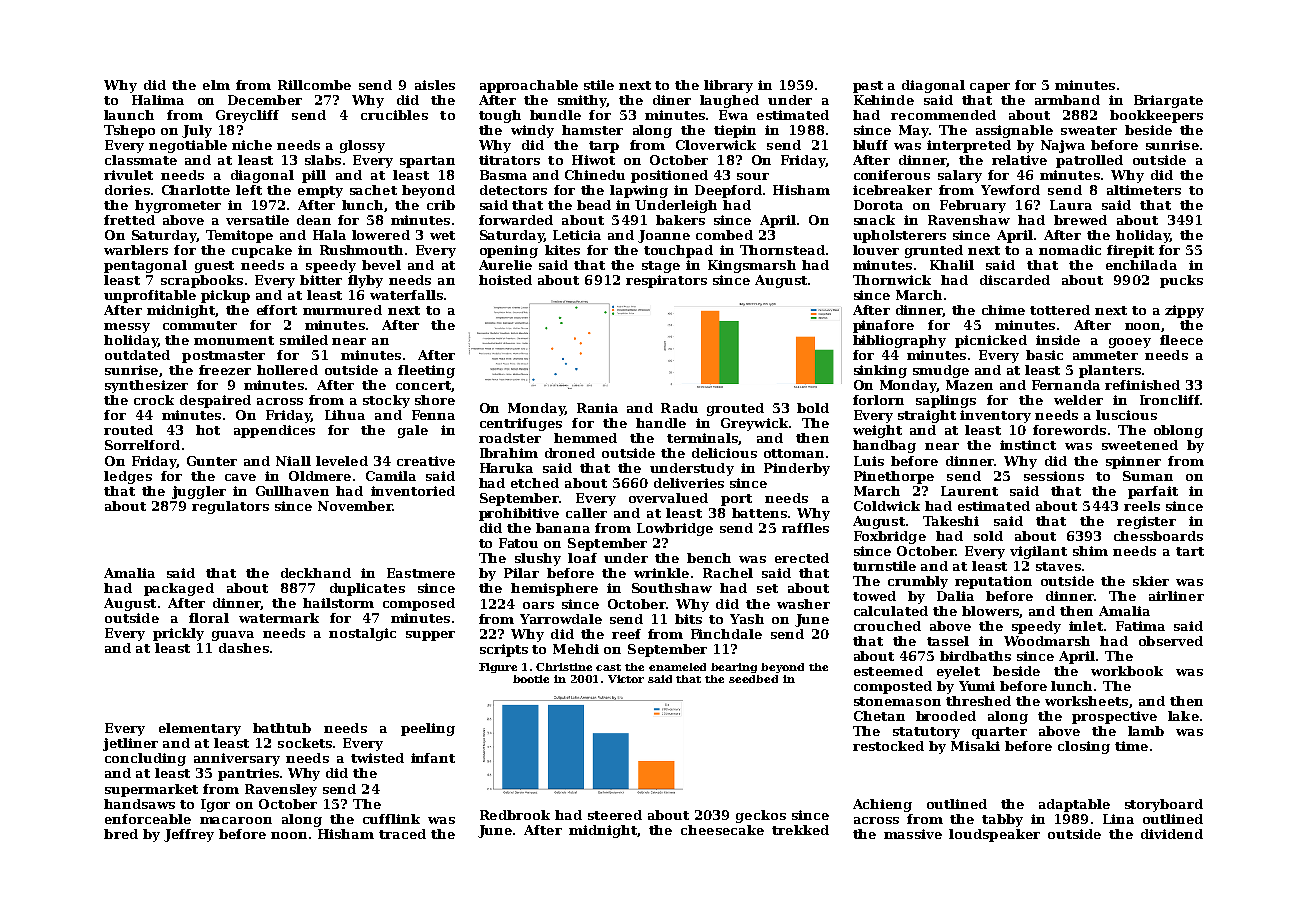 The image size is (1308, 924). What do you see at coordinates (615, 815) in the screenshot?
I see `steered` at bounding box center [615, 815].
